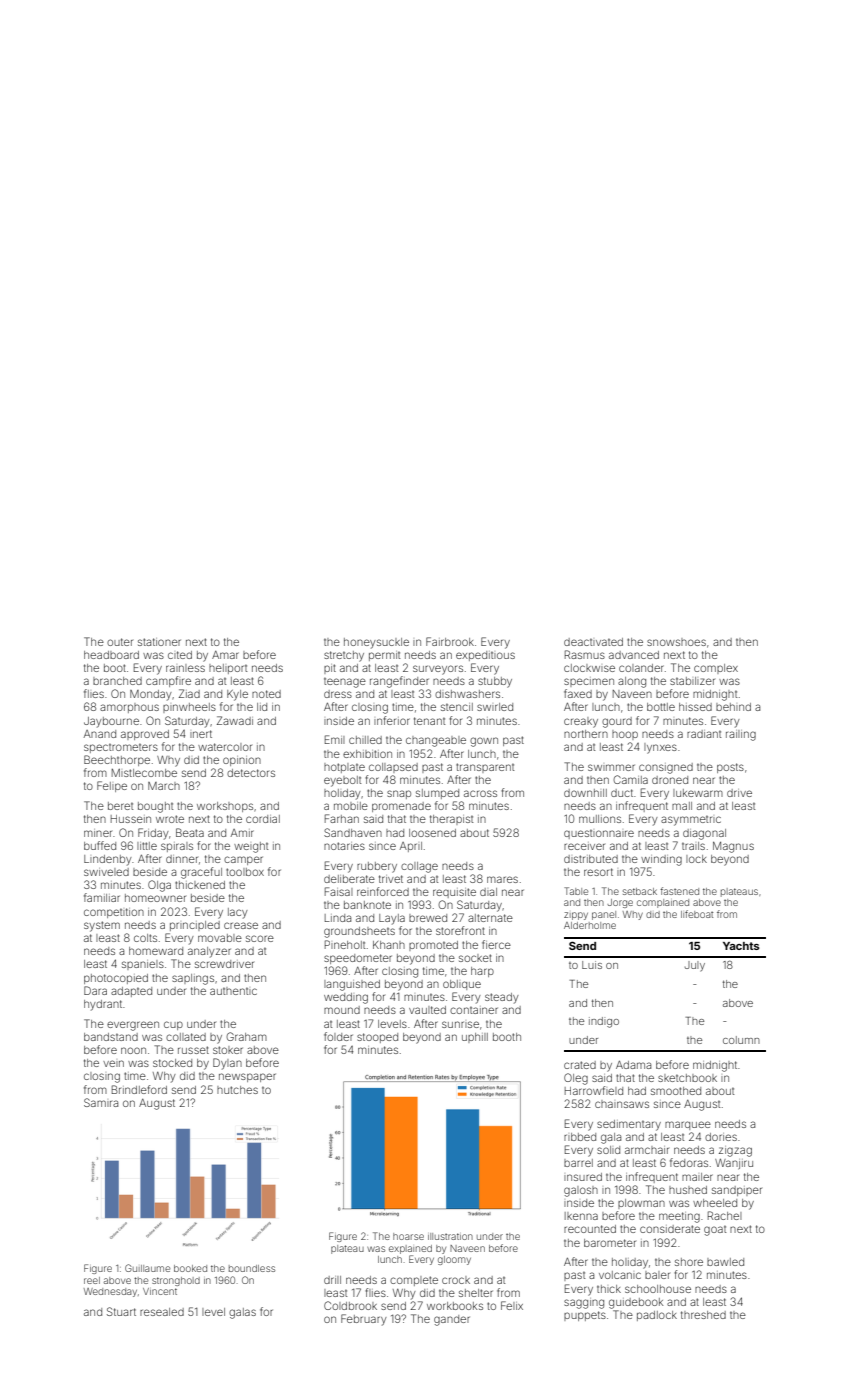 The image size is (849, 1400). What do you see at coordinates (454, 1260) in the screenshot?
I see `gloomy` at bounding box center [454, 1260].
